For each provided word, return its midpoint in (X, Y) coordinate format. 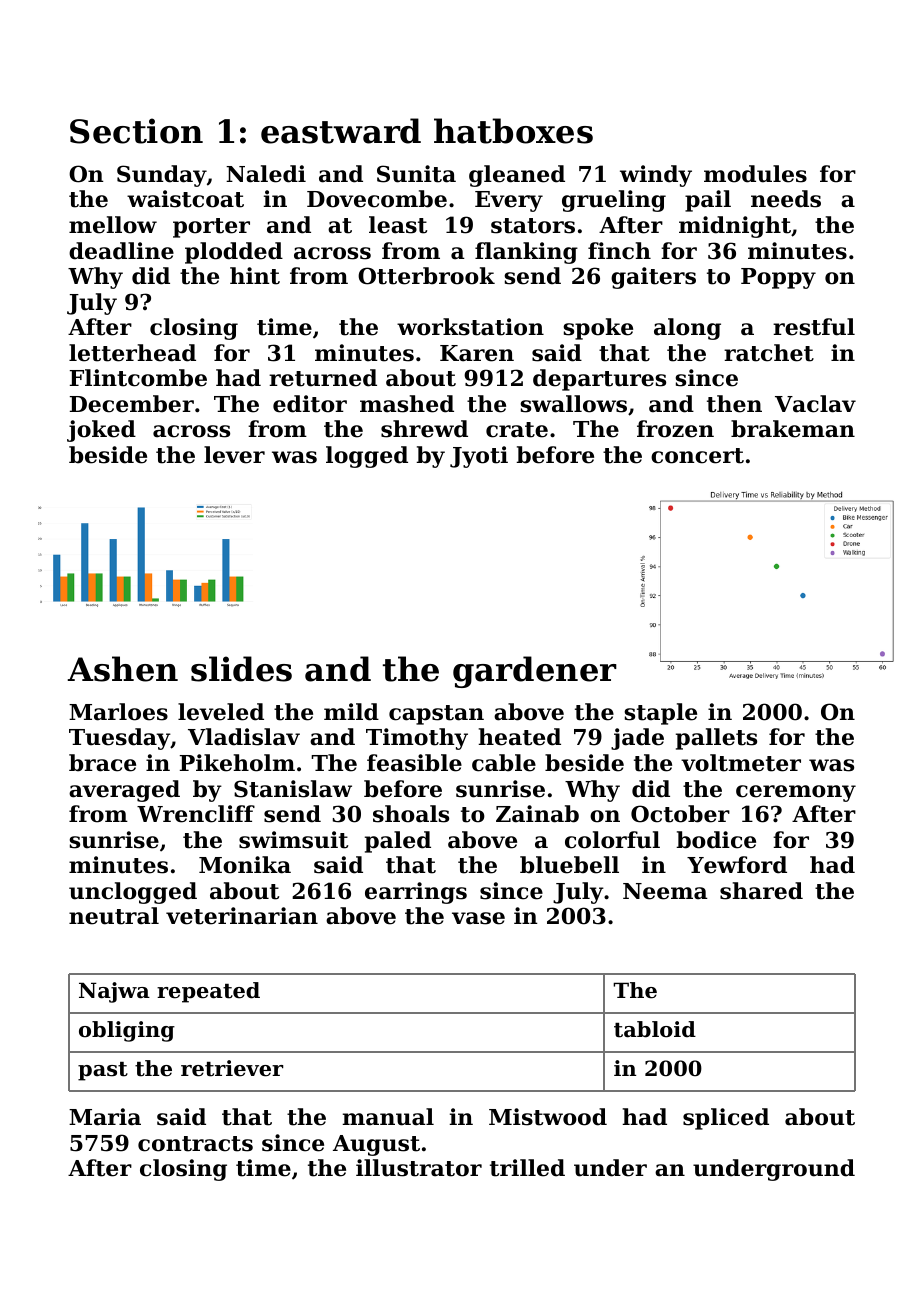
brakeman (793, 429)
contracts (195, 1144)
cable (504, 763)
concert (697, 456)
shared (761, 891)
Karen (477, 353)
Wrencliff (196, 814)
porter (211, 228)
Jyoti (479, 457)
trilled (527, 1168)
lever (234, 455)
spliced (726, 1119)
